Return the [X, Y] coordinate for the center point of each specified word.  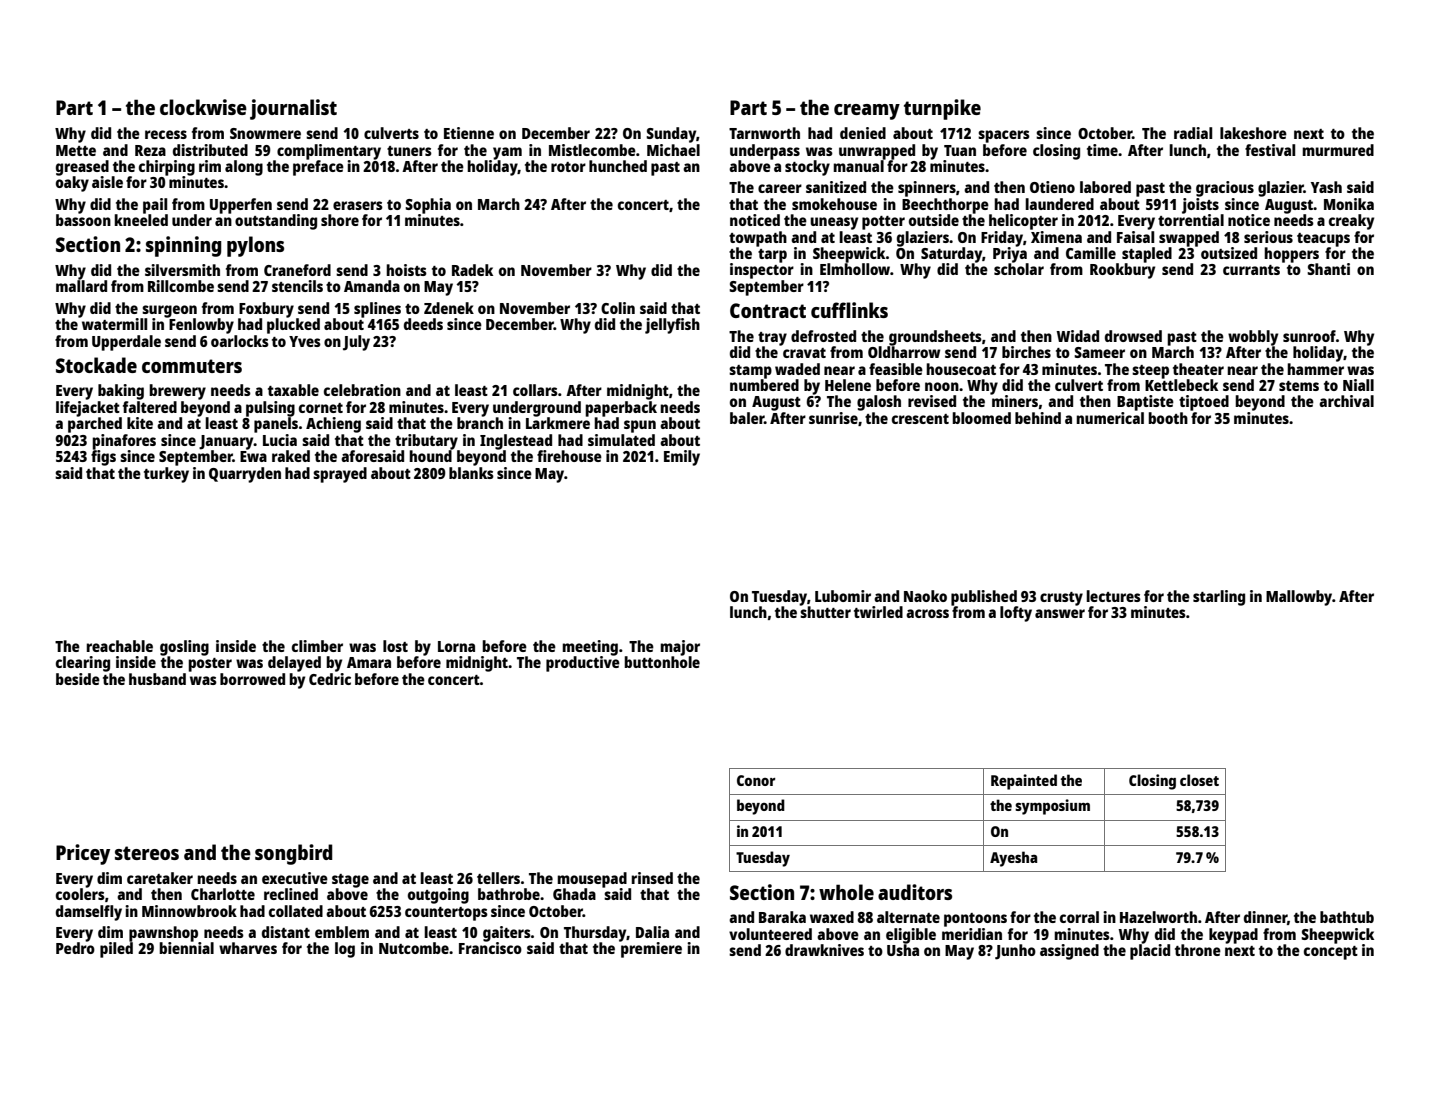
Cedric [330, 679]
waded [797, 369]
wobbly [1253, 338]
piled [116, 950]
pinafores [124, 442]
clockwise [203, 107]
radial [1193, 133]
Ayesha [1013, 859]
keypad [1233, 936]
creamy [867, 112]
